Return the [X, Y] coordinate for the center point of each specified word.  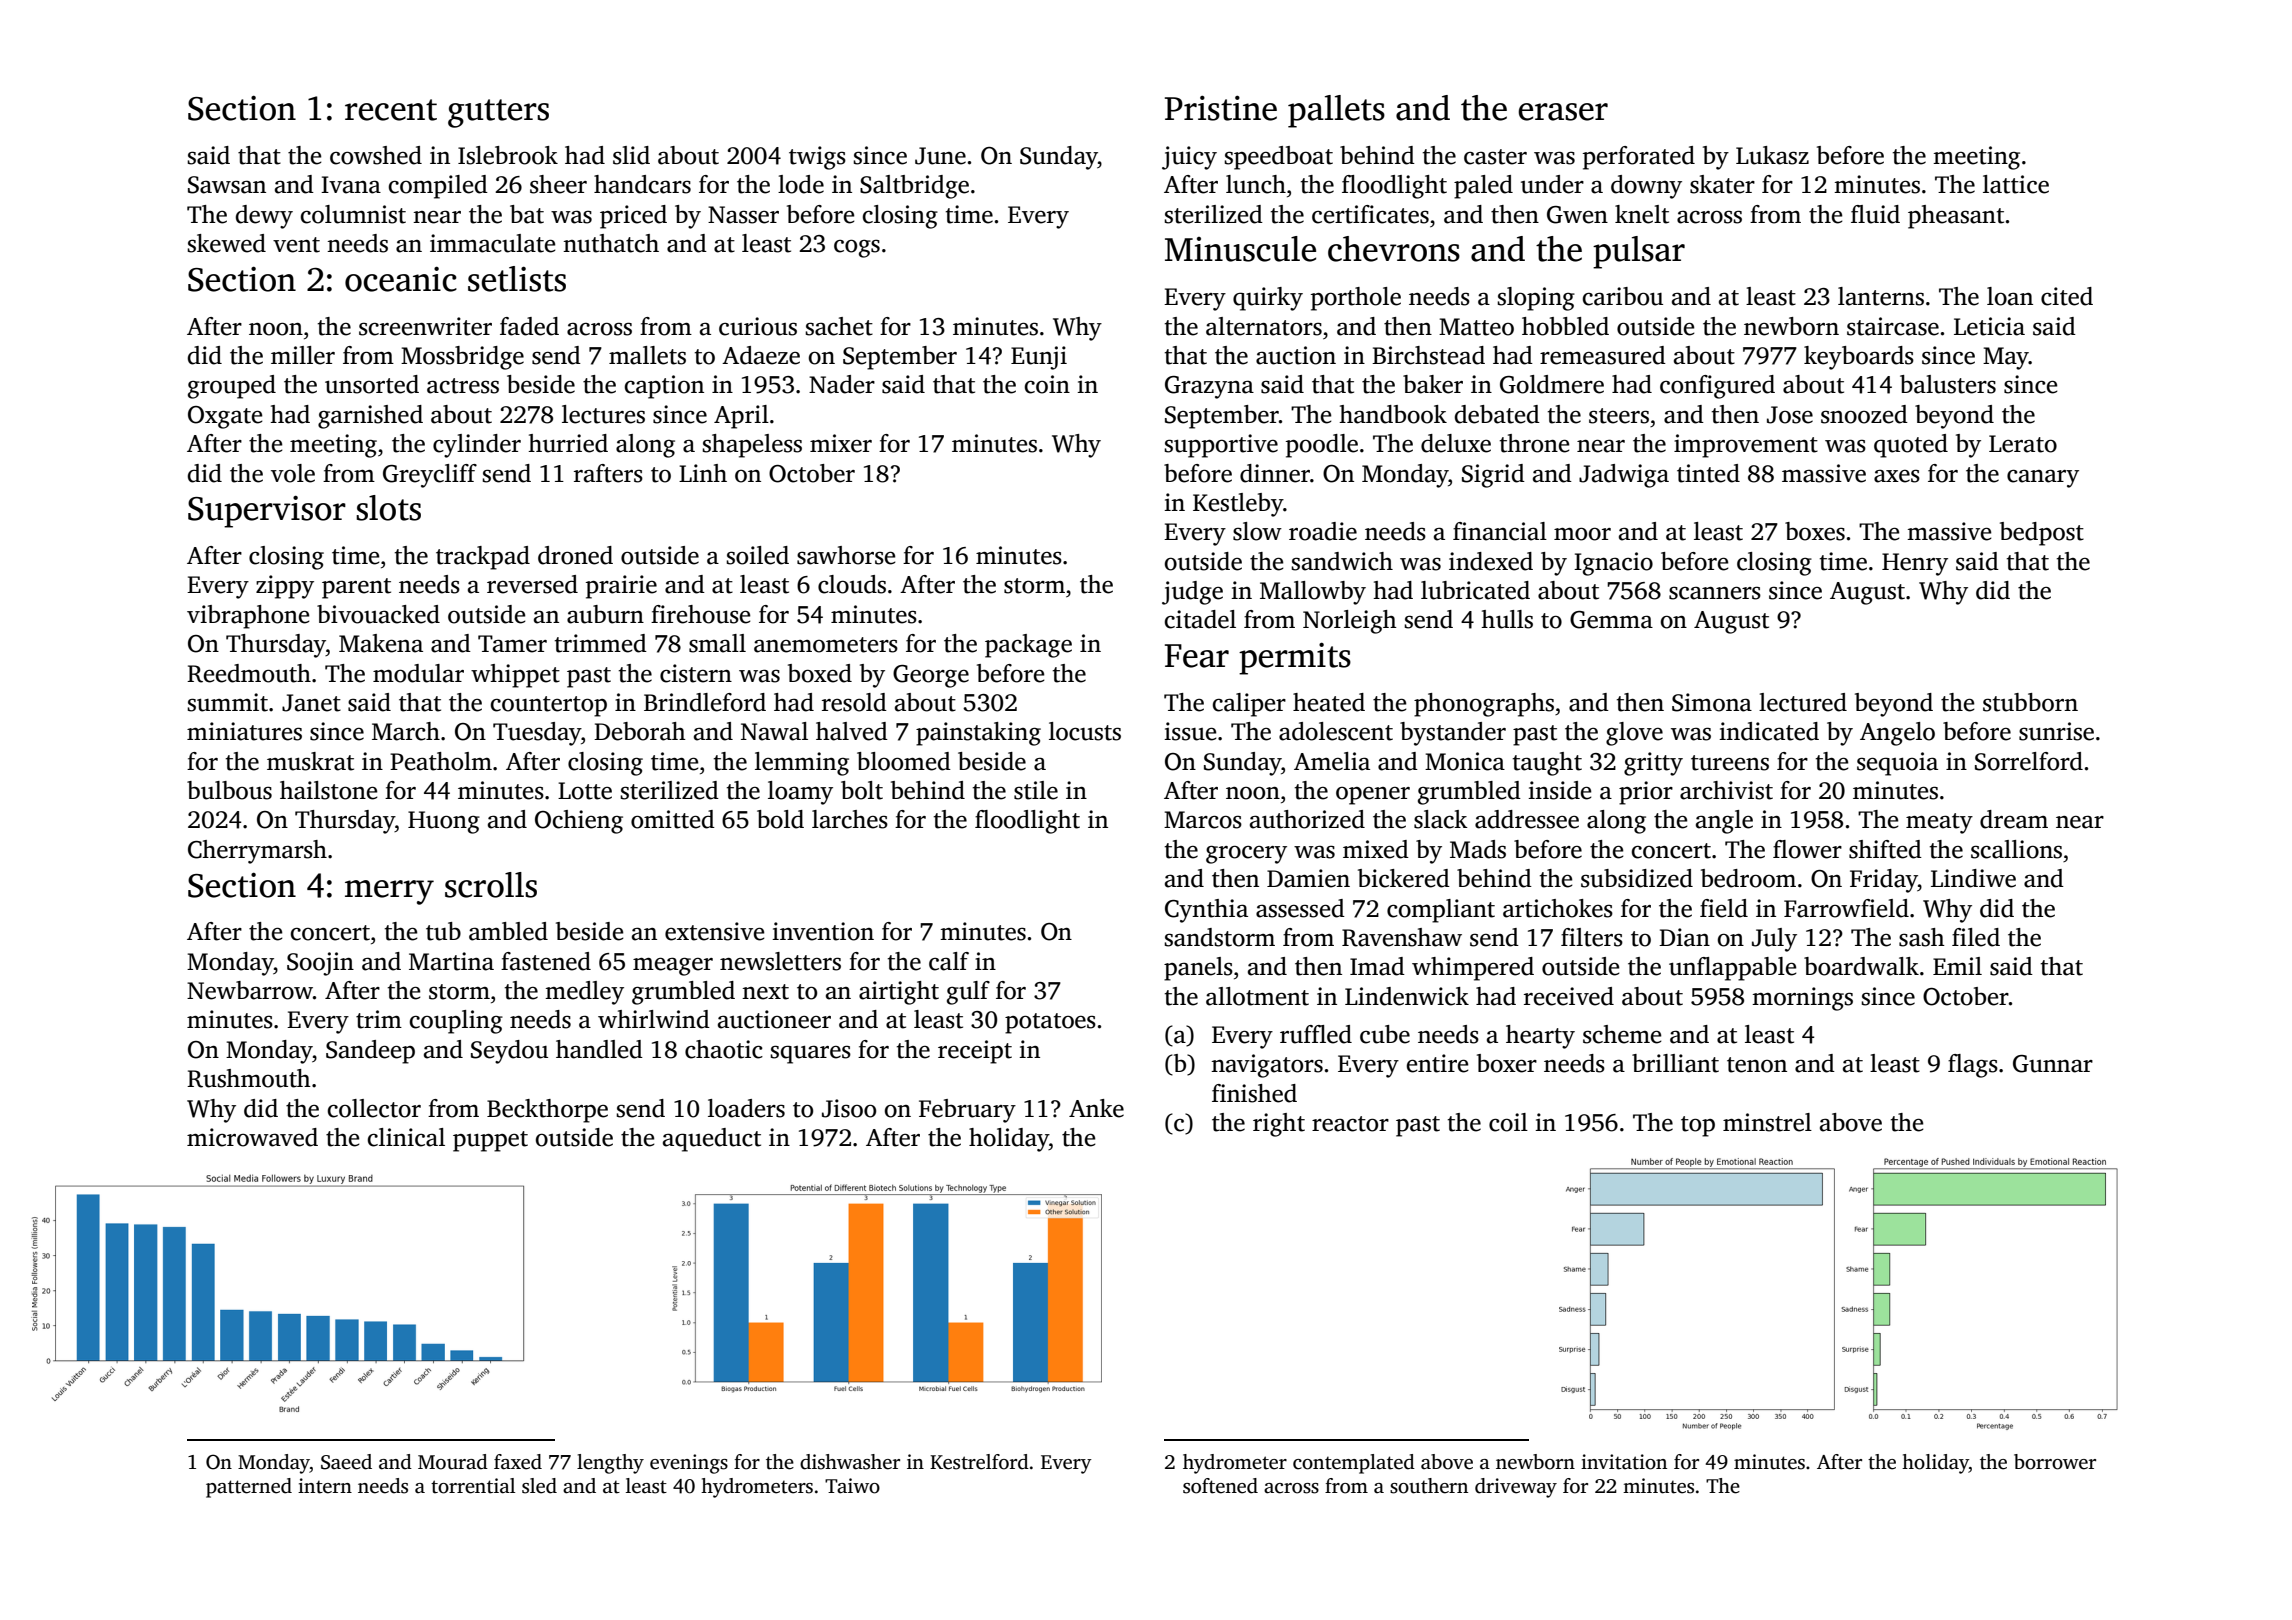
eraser [1563, 112]
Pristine [1221, 108]
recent [391, 110]
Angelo [1897, 734]
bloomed [904, 761]
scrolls [491, 885]
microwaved [252, 1137]
